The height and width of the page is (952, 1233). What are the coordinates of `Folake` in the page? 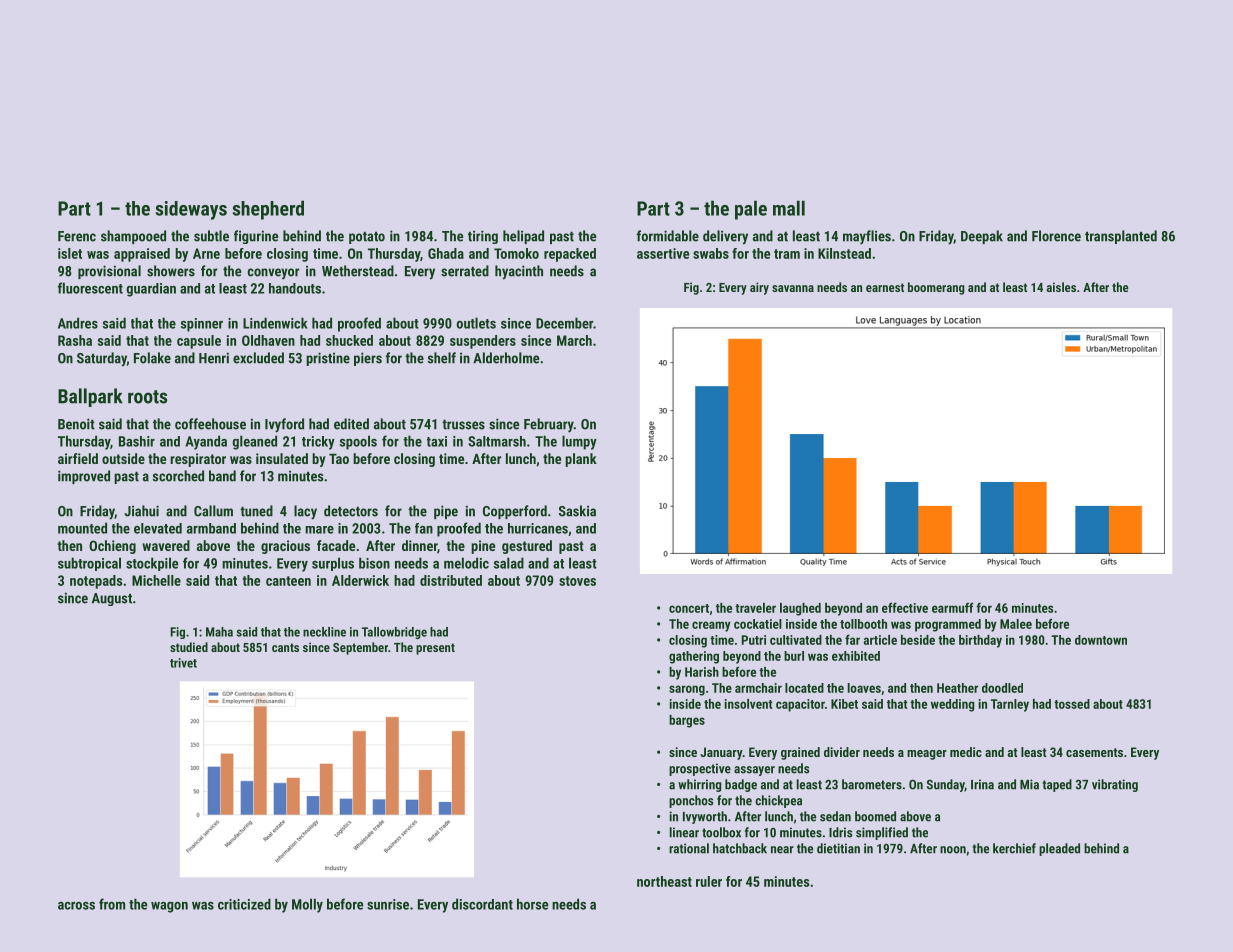 It's located at (152, 358).
